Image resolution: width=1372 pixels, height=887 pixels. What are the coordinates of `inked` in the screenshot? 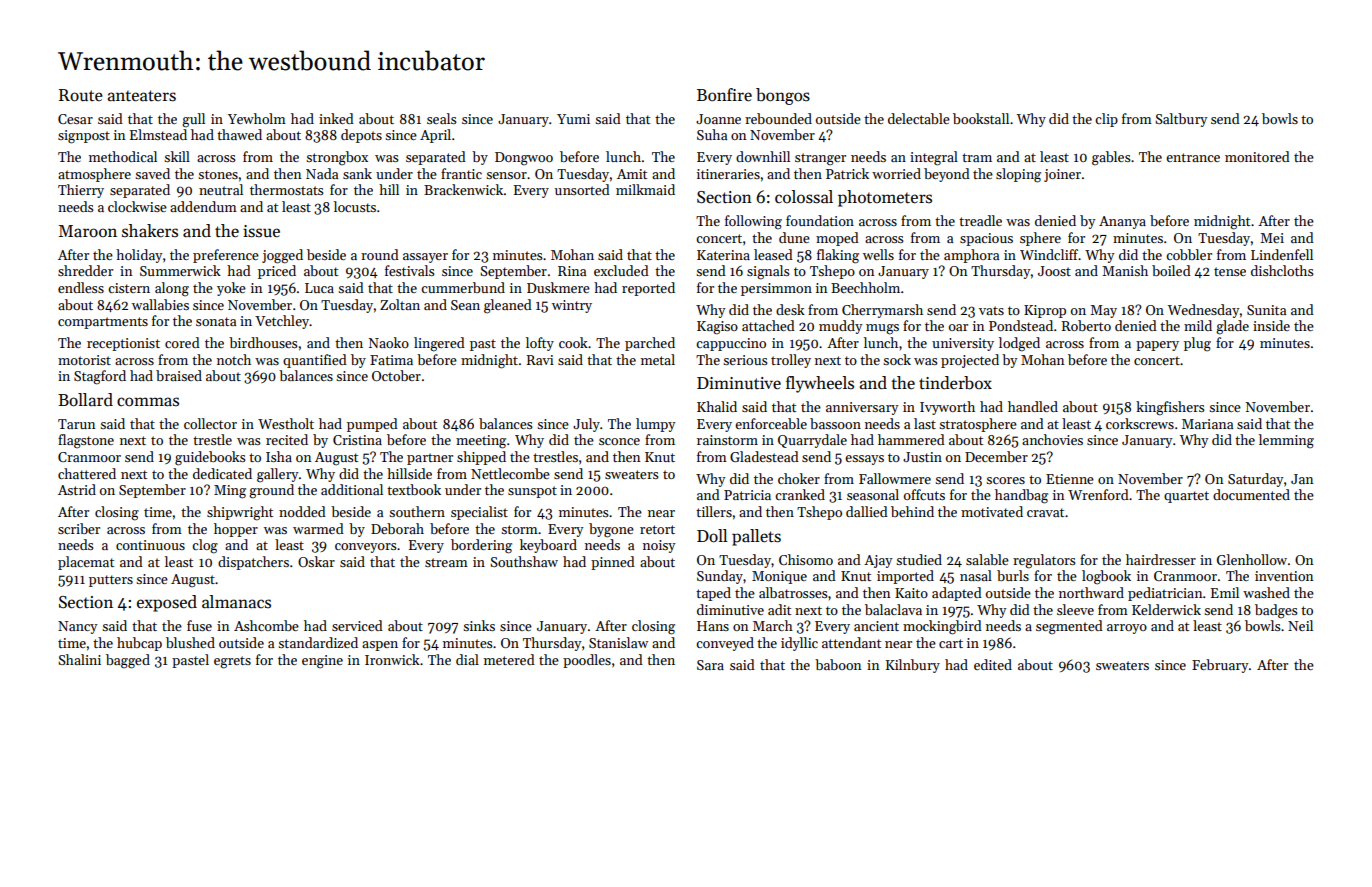 It's located at (336, 118).
